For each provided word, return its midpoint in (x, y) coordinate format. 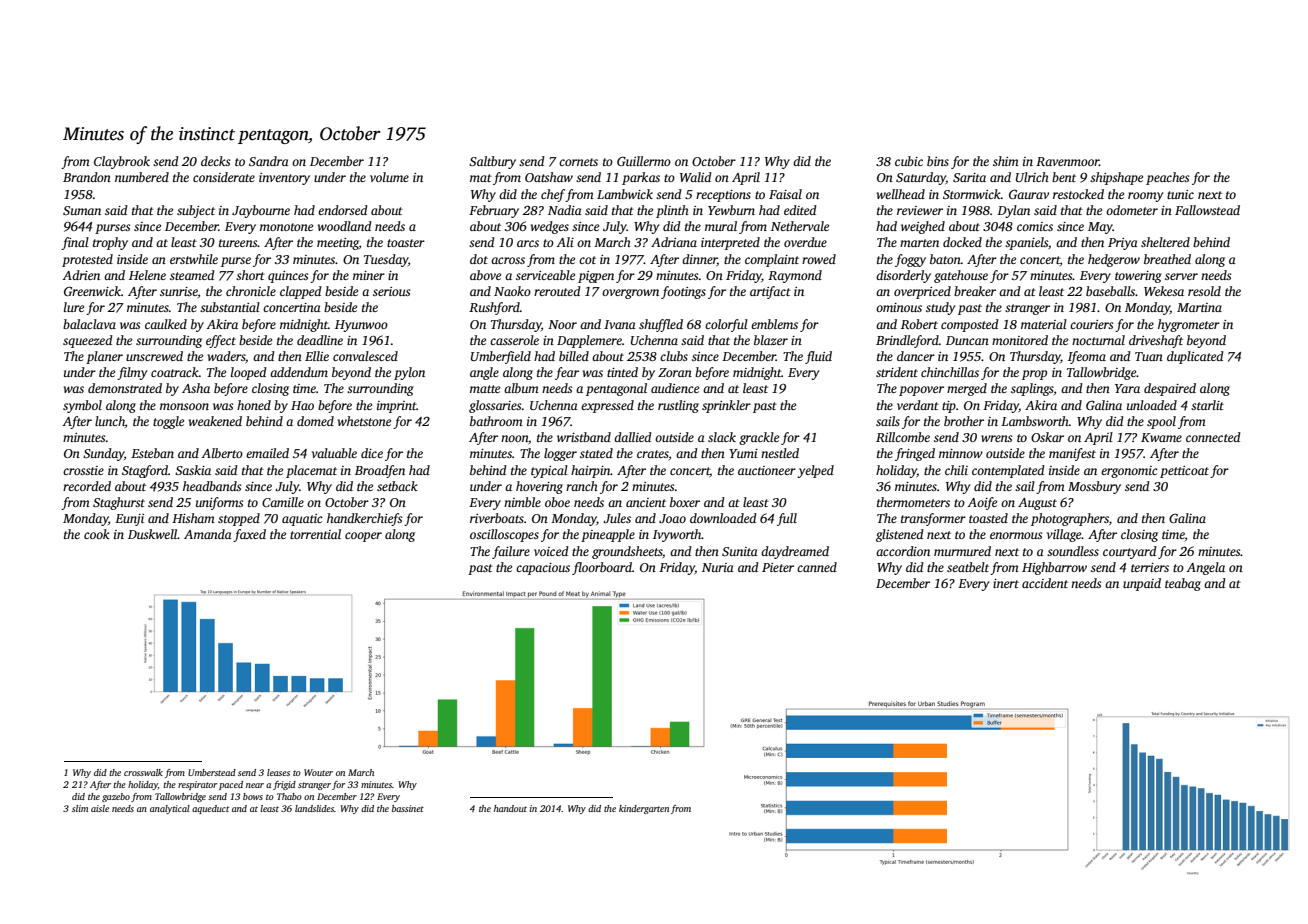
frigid (284, 785)
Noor (562, 324)
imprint (397, 407)
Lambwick (625, 194)
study (940, 308)
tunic (1180, 194)
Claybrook (122, 162)
